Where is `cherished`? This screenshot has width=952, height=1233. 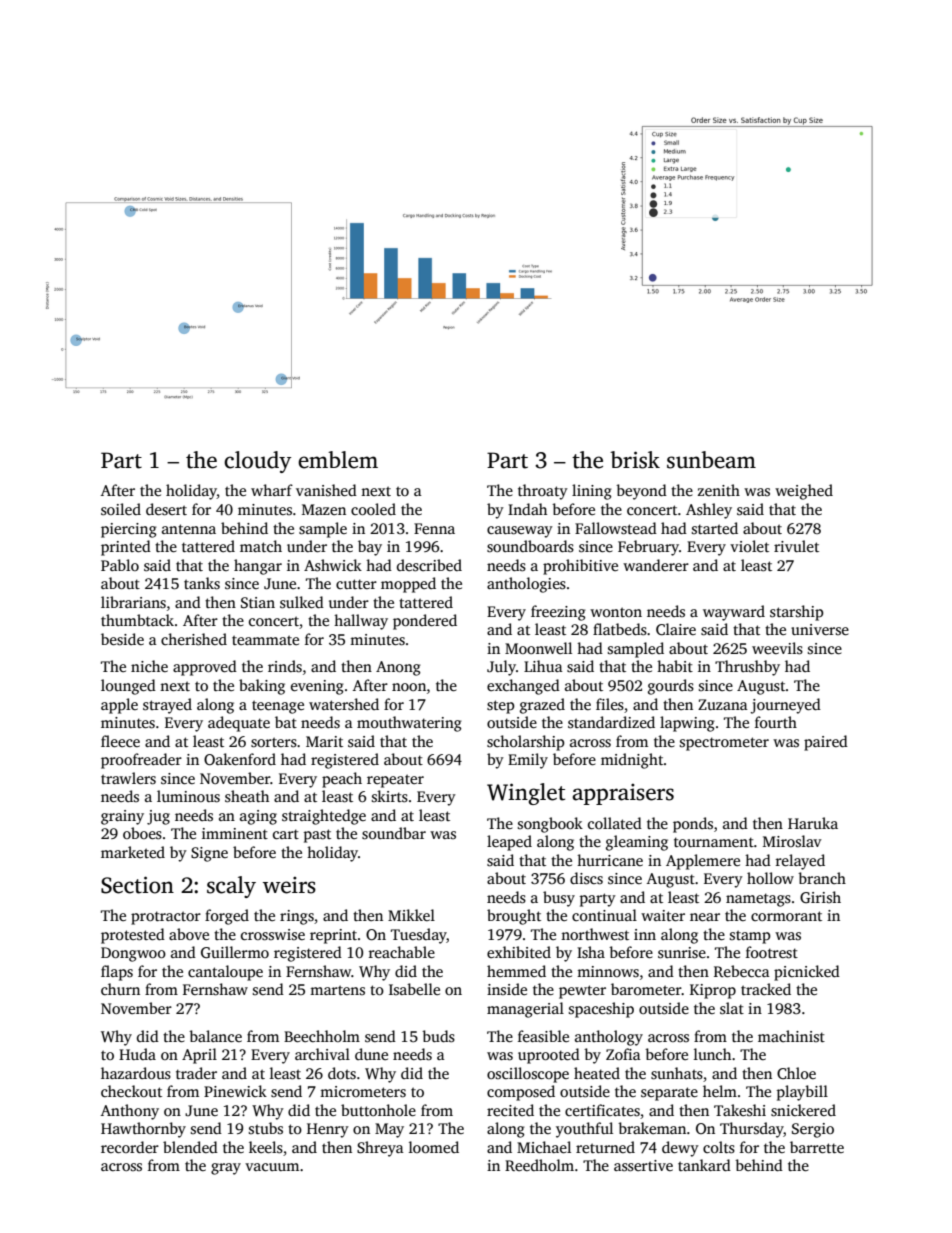
cherished is located at coordinates (194, 639).
